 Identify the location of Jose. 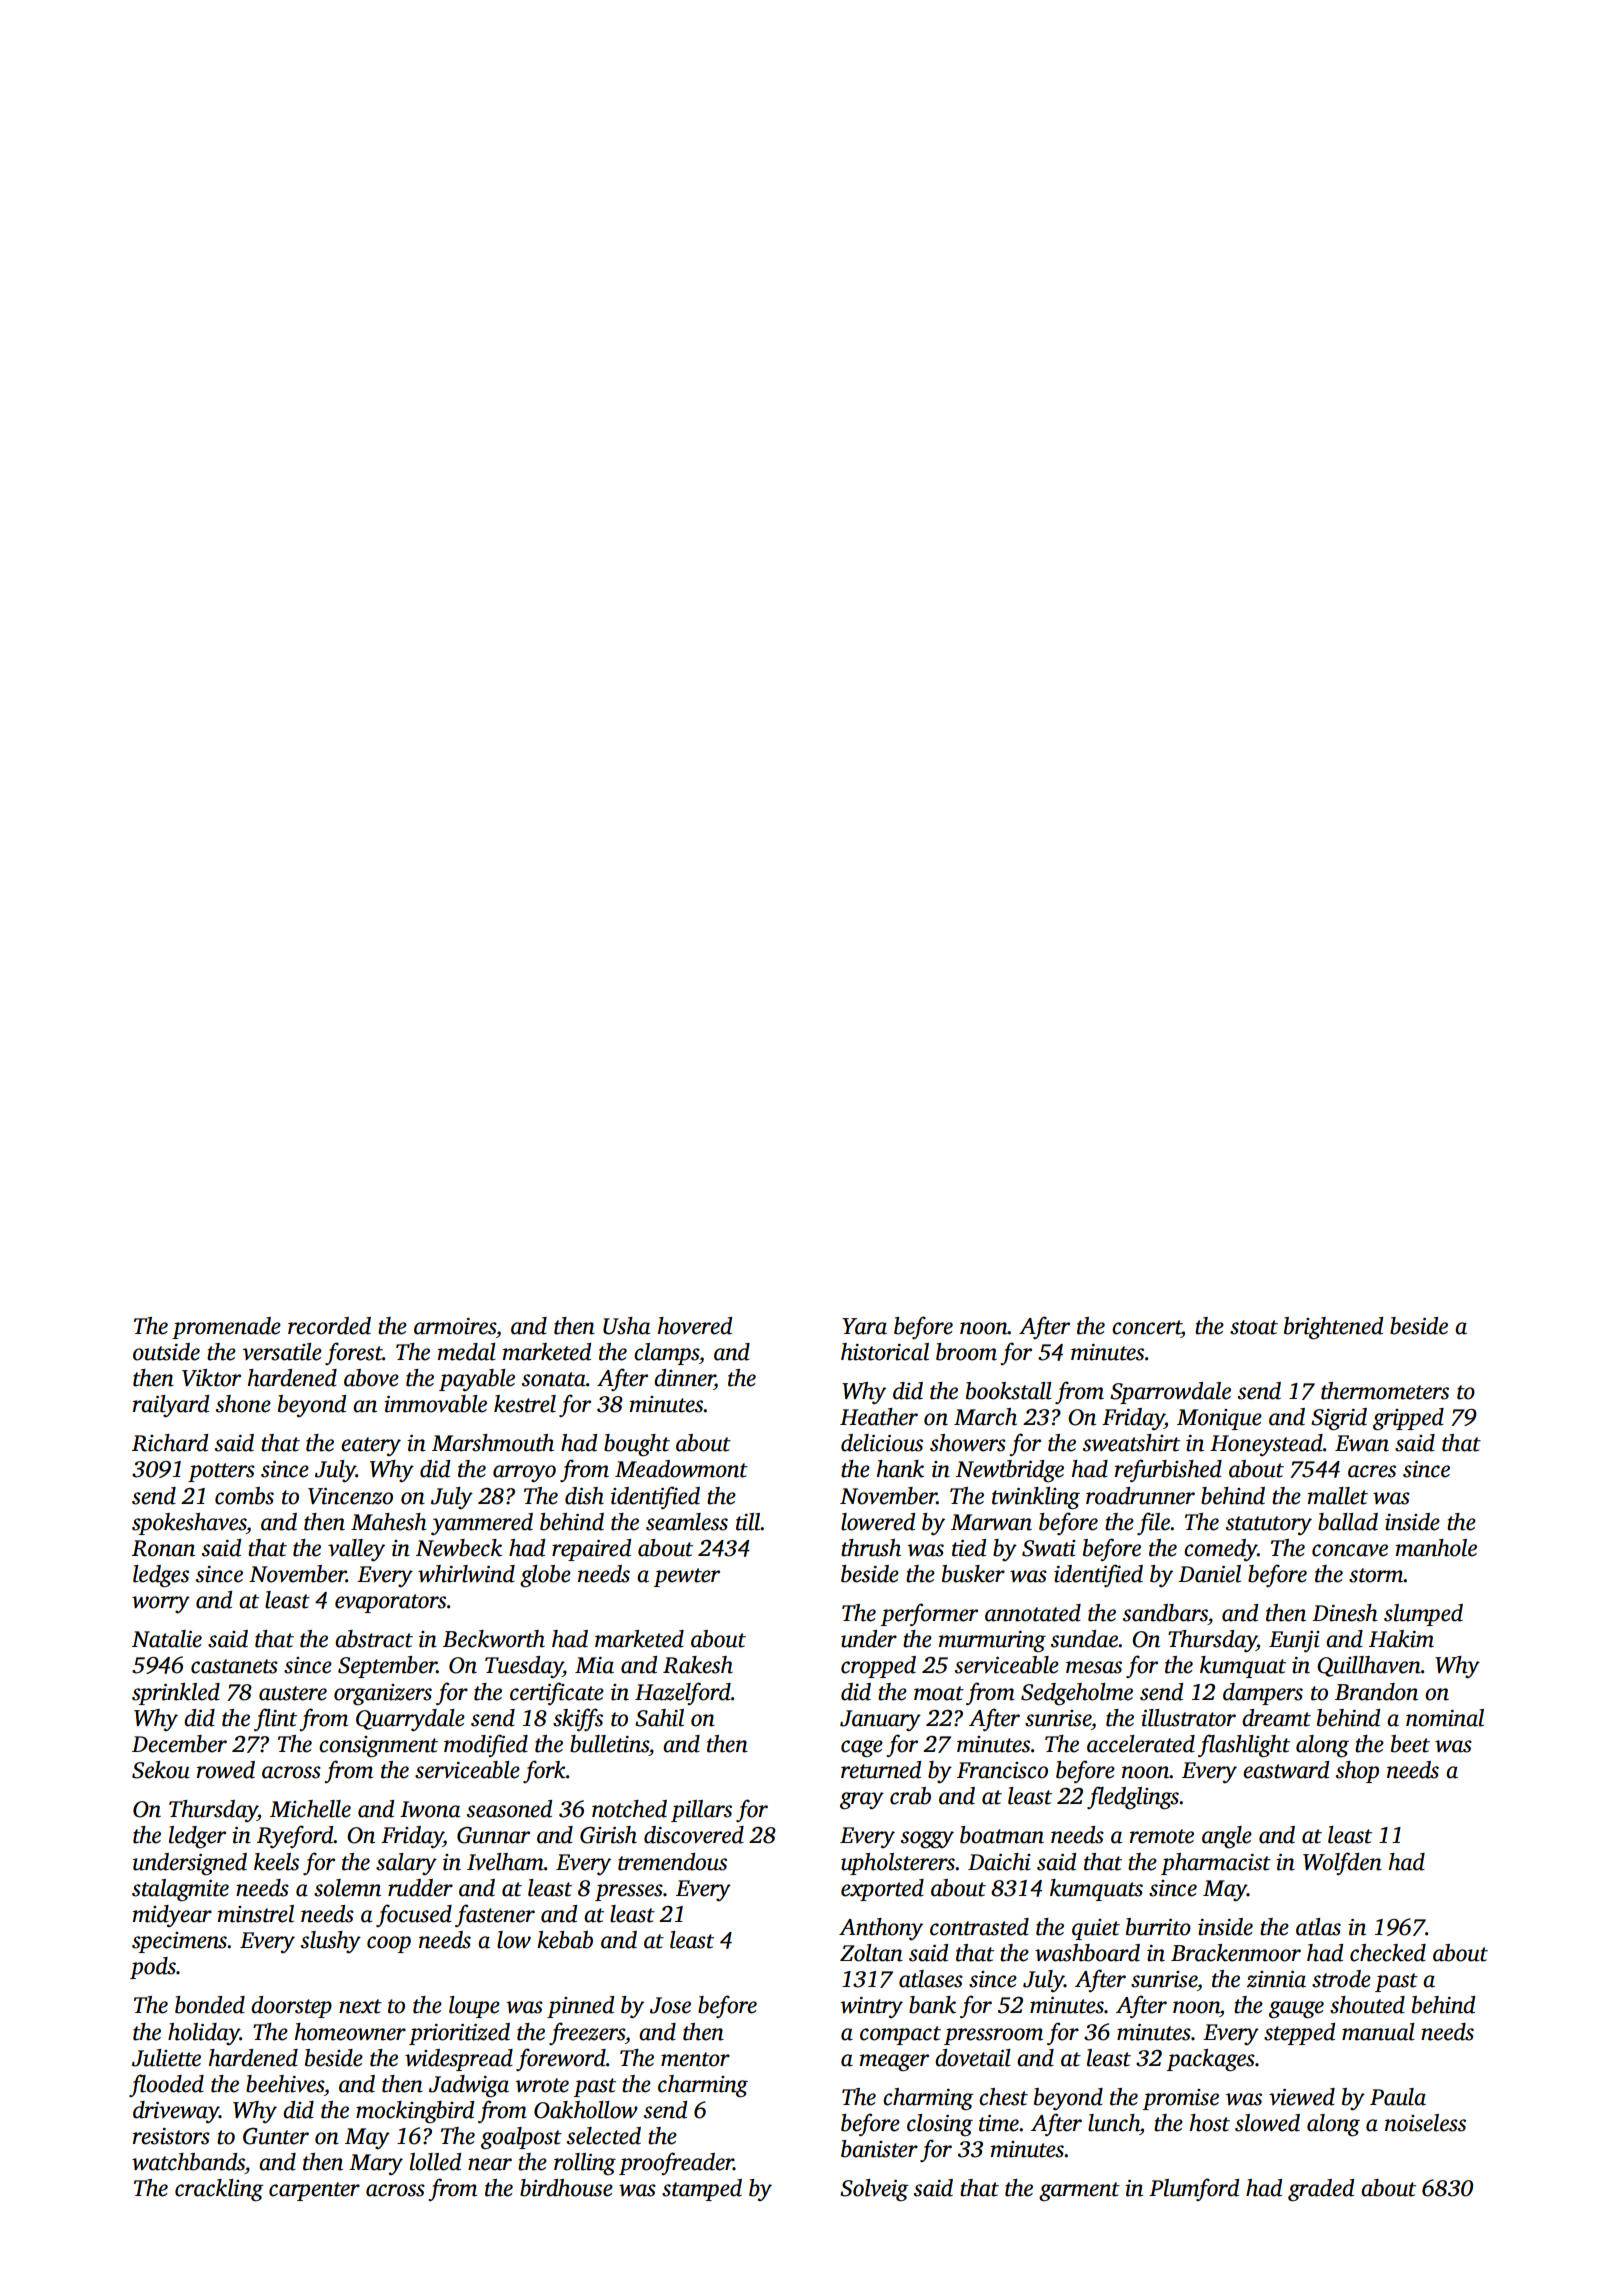
(670, 2005).
